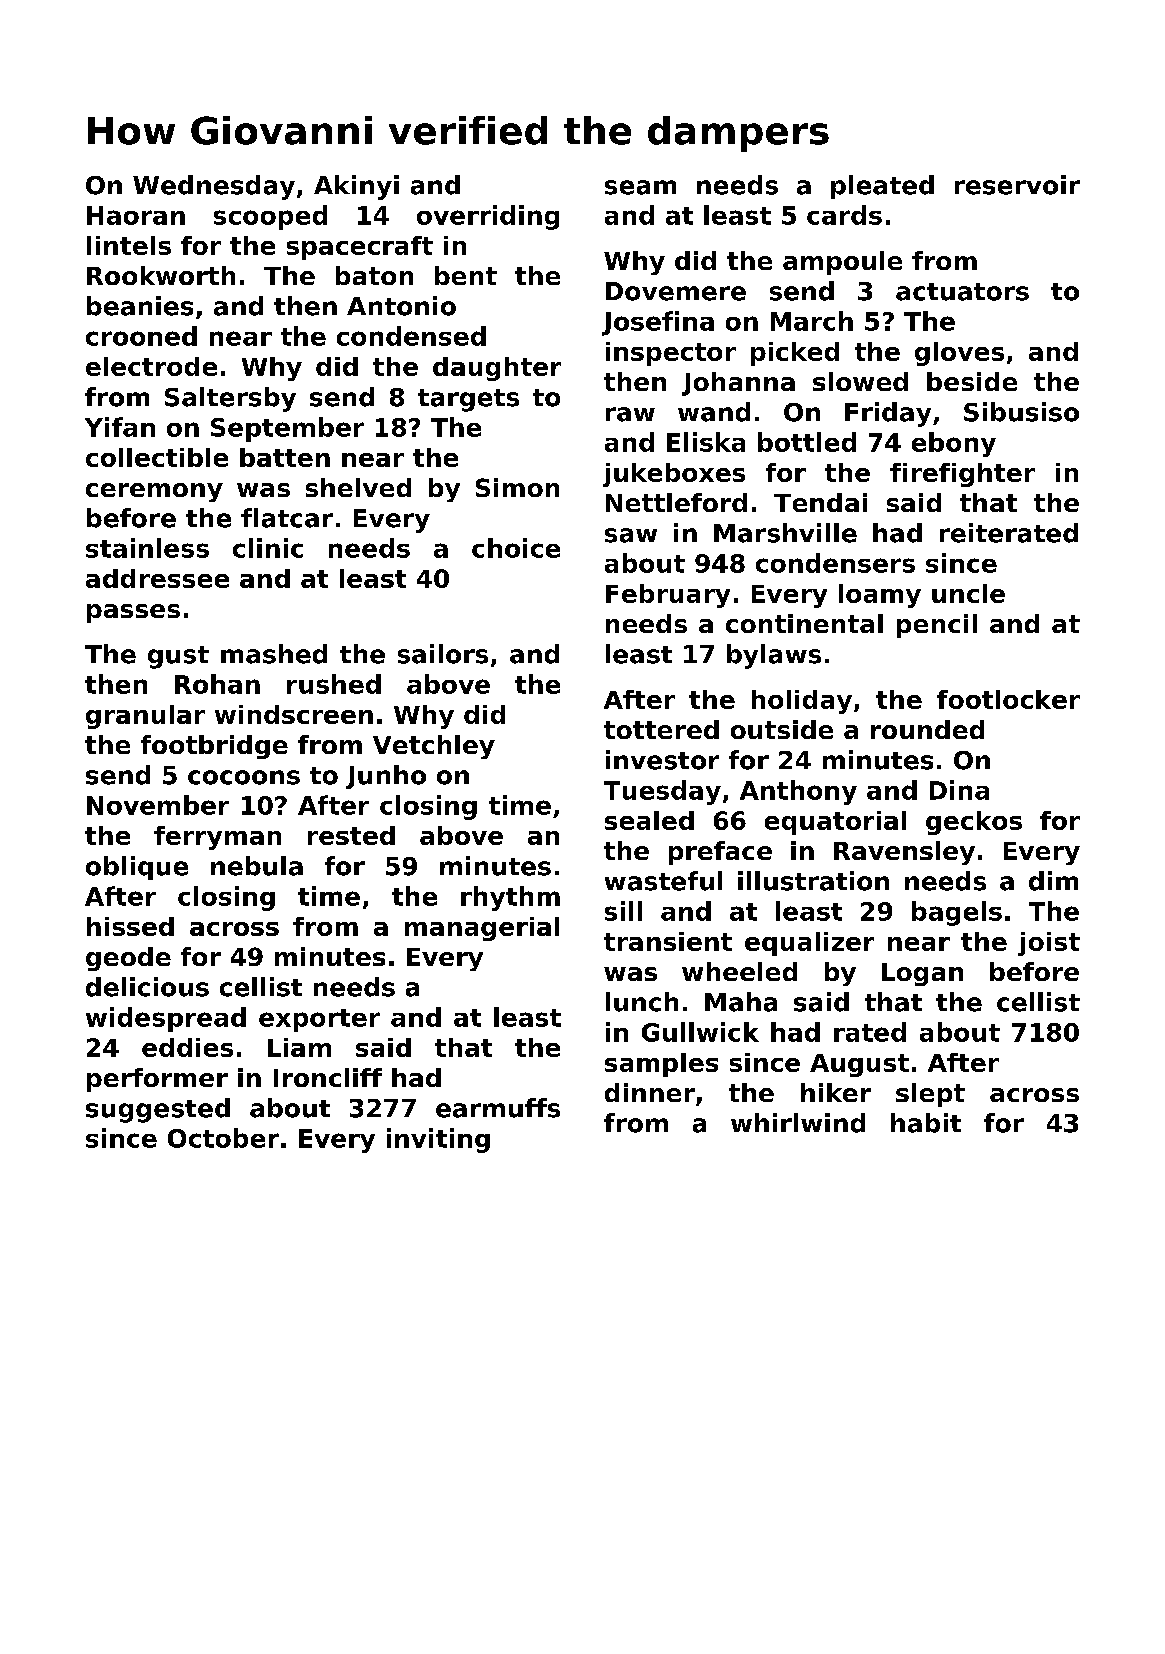  What do you see at coordinates (360, 248) in the screenshot?
I see `spacecraft` at bounding box center [360, 248].
